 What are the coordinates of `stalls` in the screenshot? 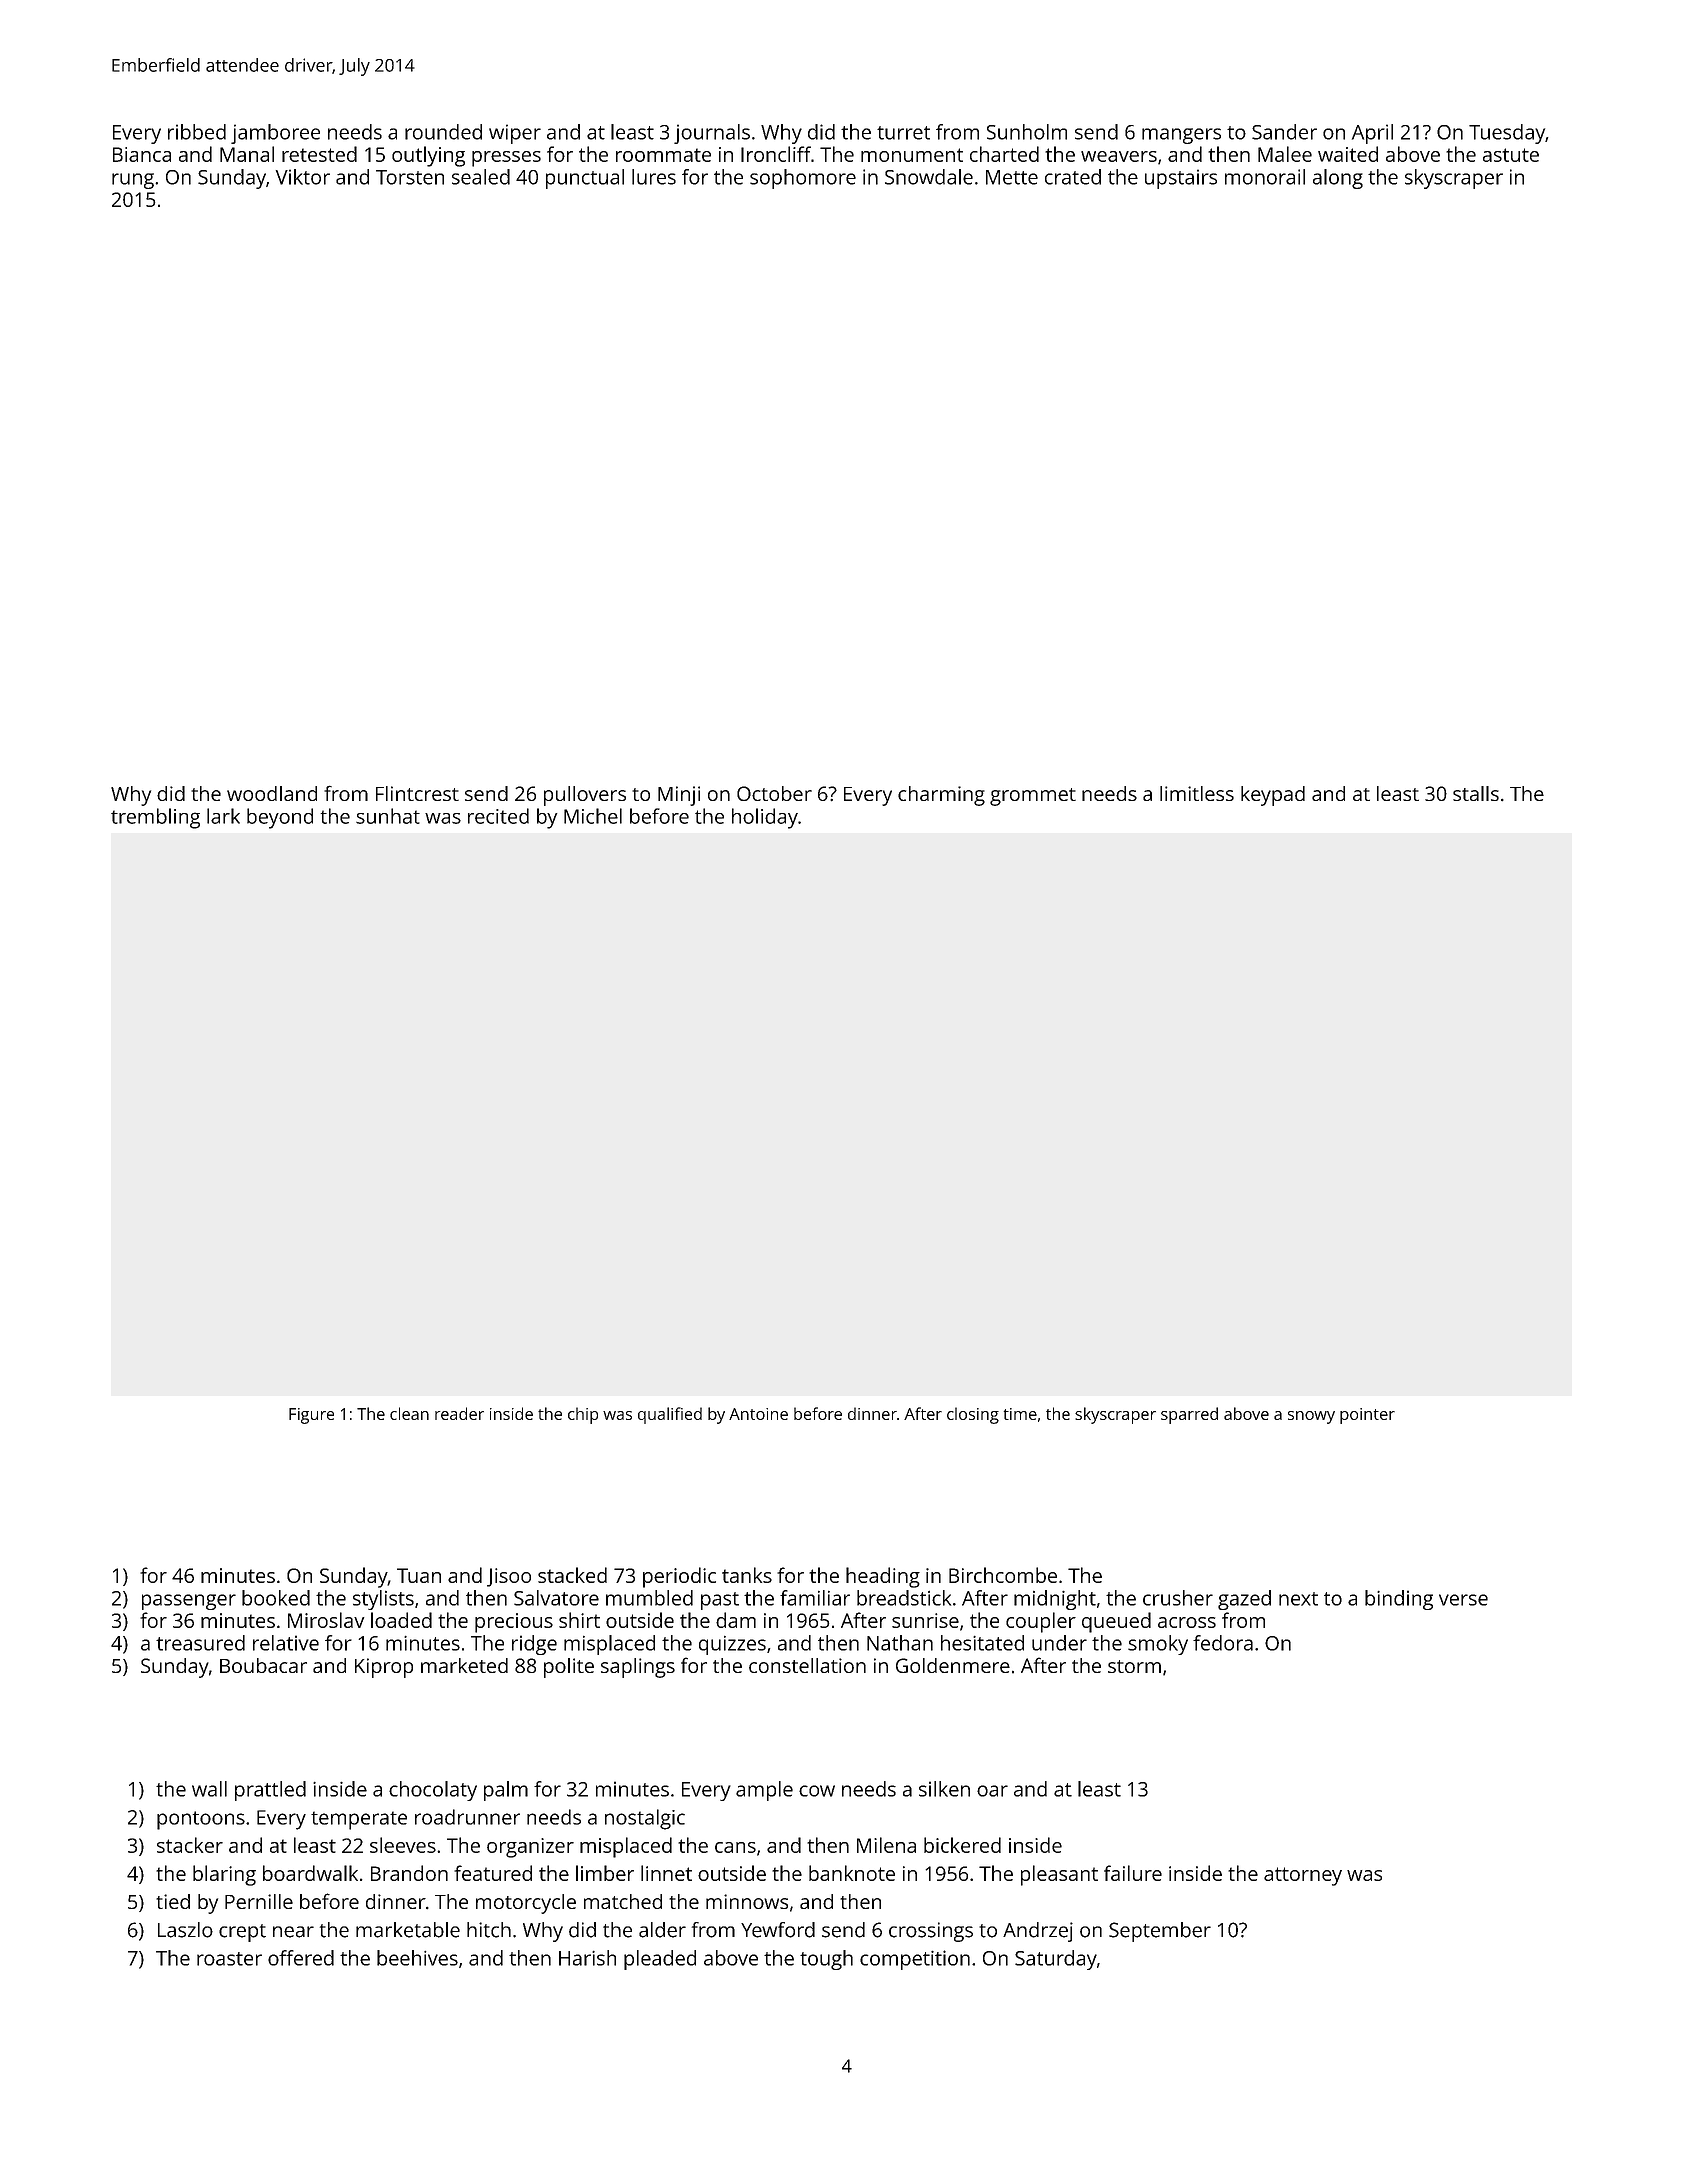 It's located at (1476, 793).
